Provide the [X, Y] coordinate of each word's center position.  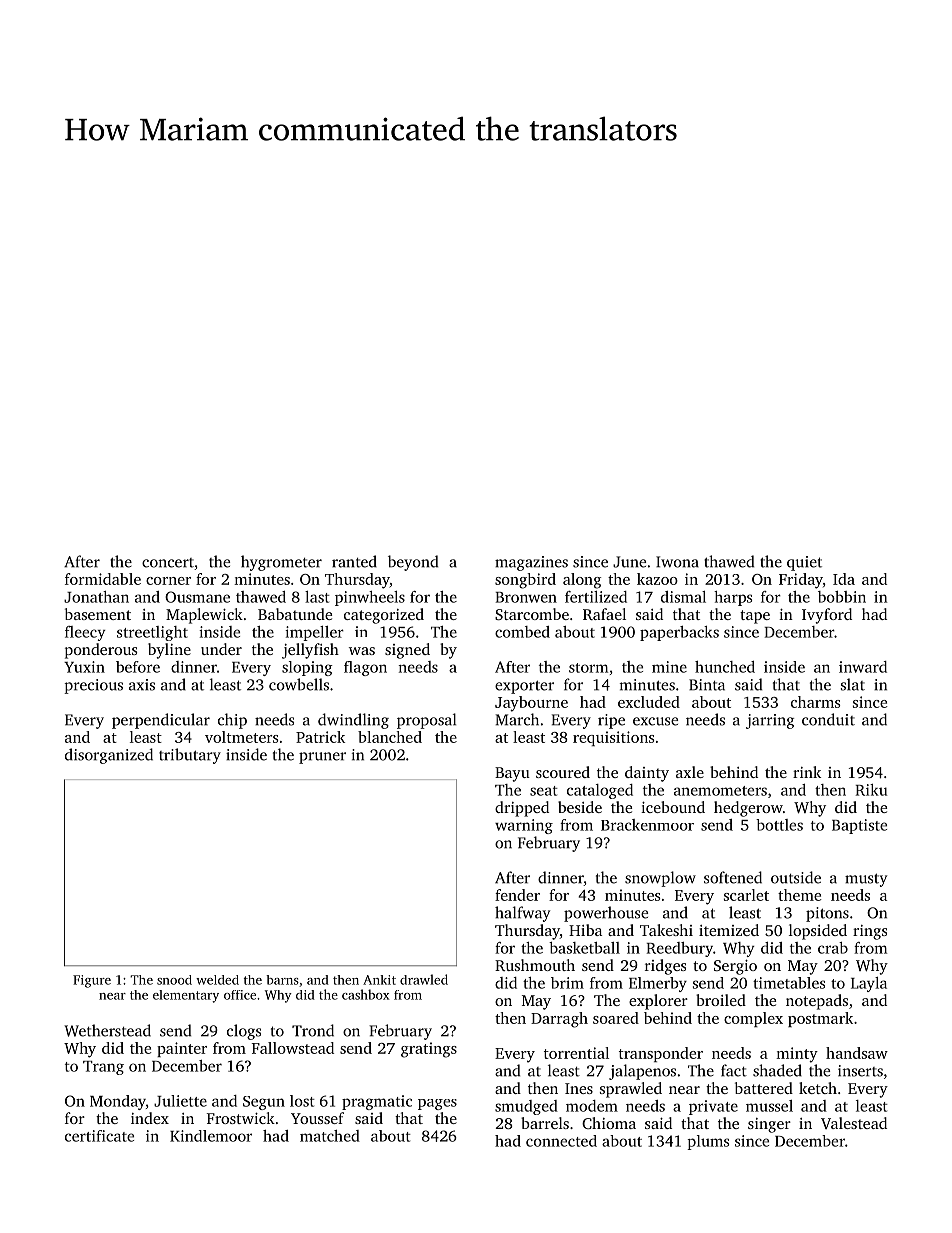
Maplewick [204, 616]
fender [517, 895]
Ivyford [827, 616]
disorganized [109, 756]
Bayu [512, 774]
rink [807, 772]
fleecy [85, 633]
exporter [524, 687]
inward [863, 667]
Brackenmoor [647, 825]
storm [588, 668]
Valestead [854, 1123]
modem [592, 1106]
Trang [103, 1068]
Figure [92, 981]
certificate [99, 1136]
